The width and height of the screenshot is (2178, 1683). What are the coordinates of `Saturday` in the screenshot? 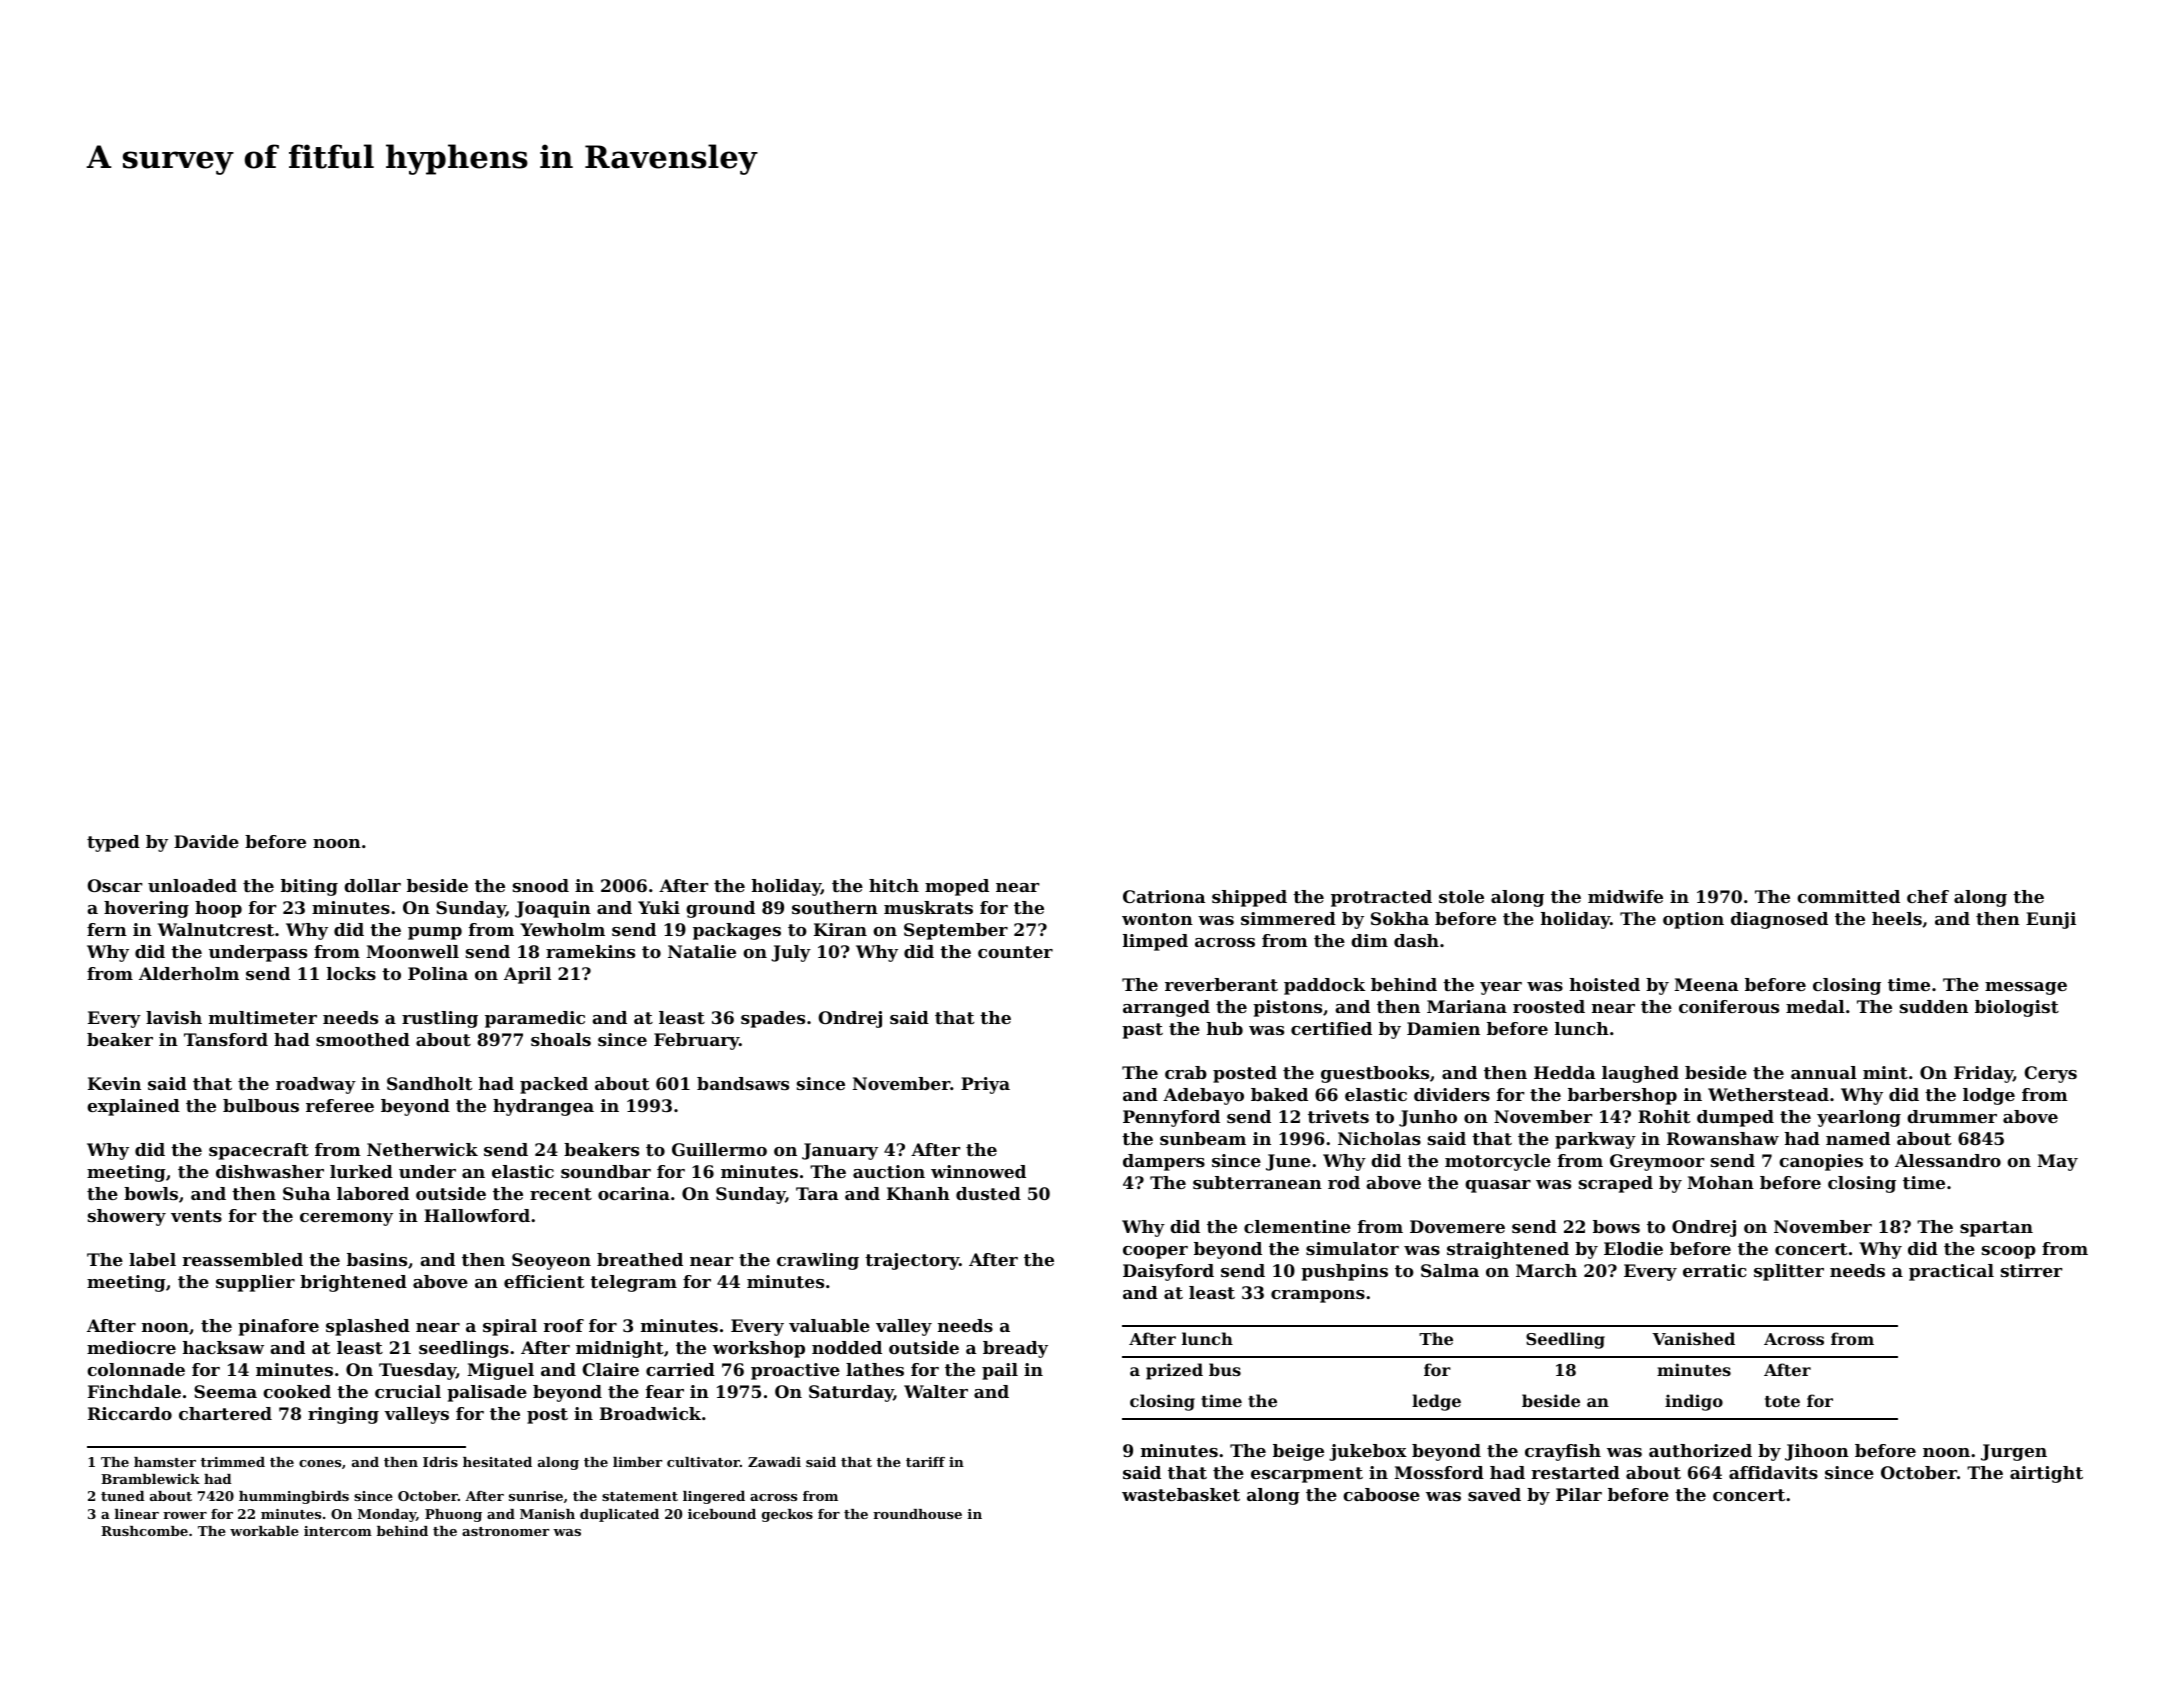 It's located at (851, 1393).
